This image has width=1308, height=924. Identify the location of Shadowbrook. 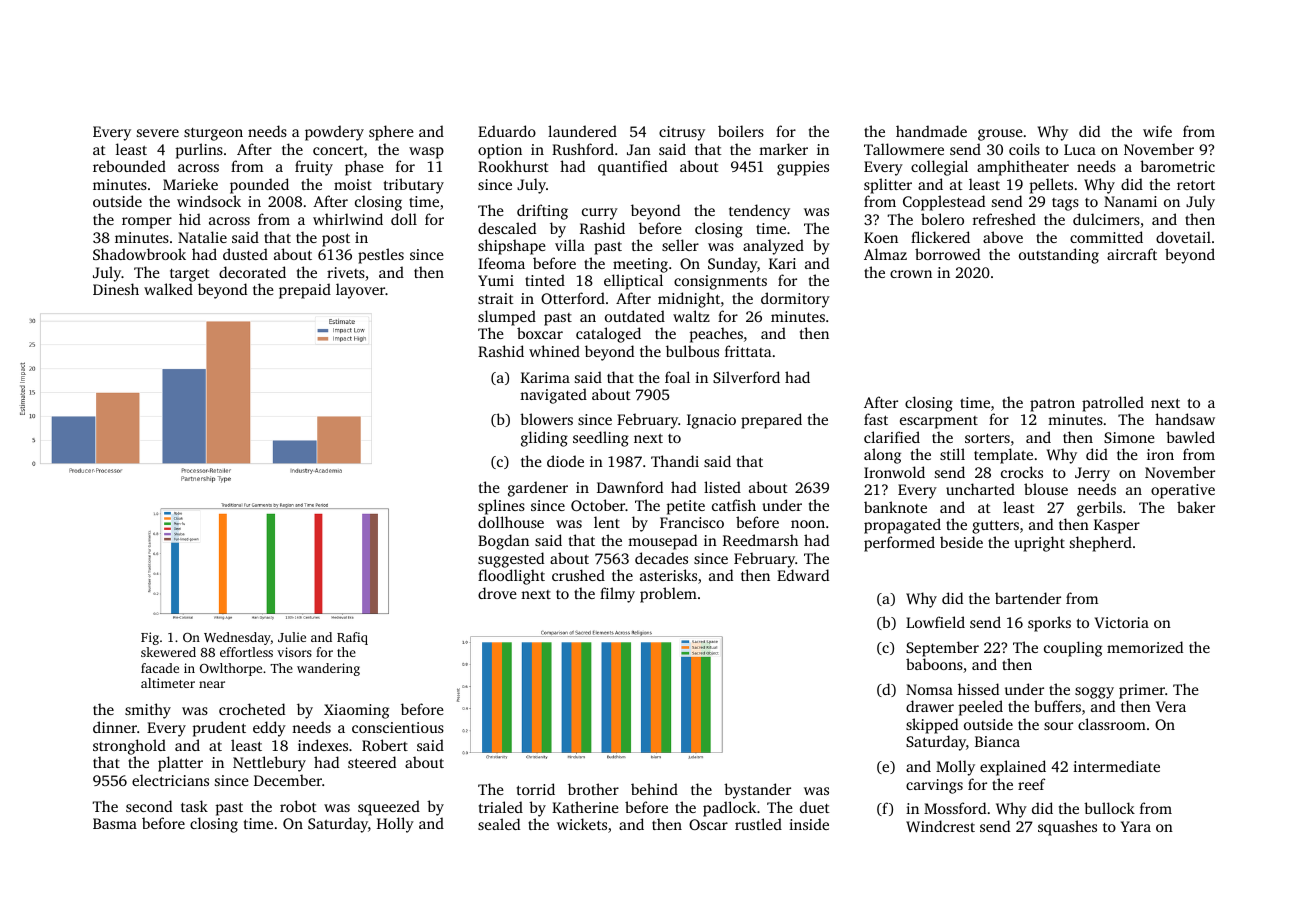
(139, 254).
